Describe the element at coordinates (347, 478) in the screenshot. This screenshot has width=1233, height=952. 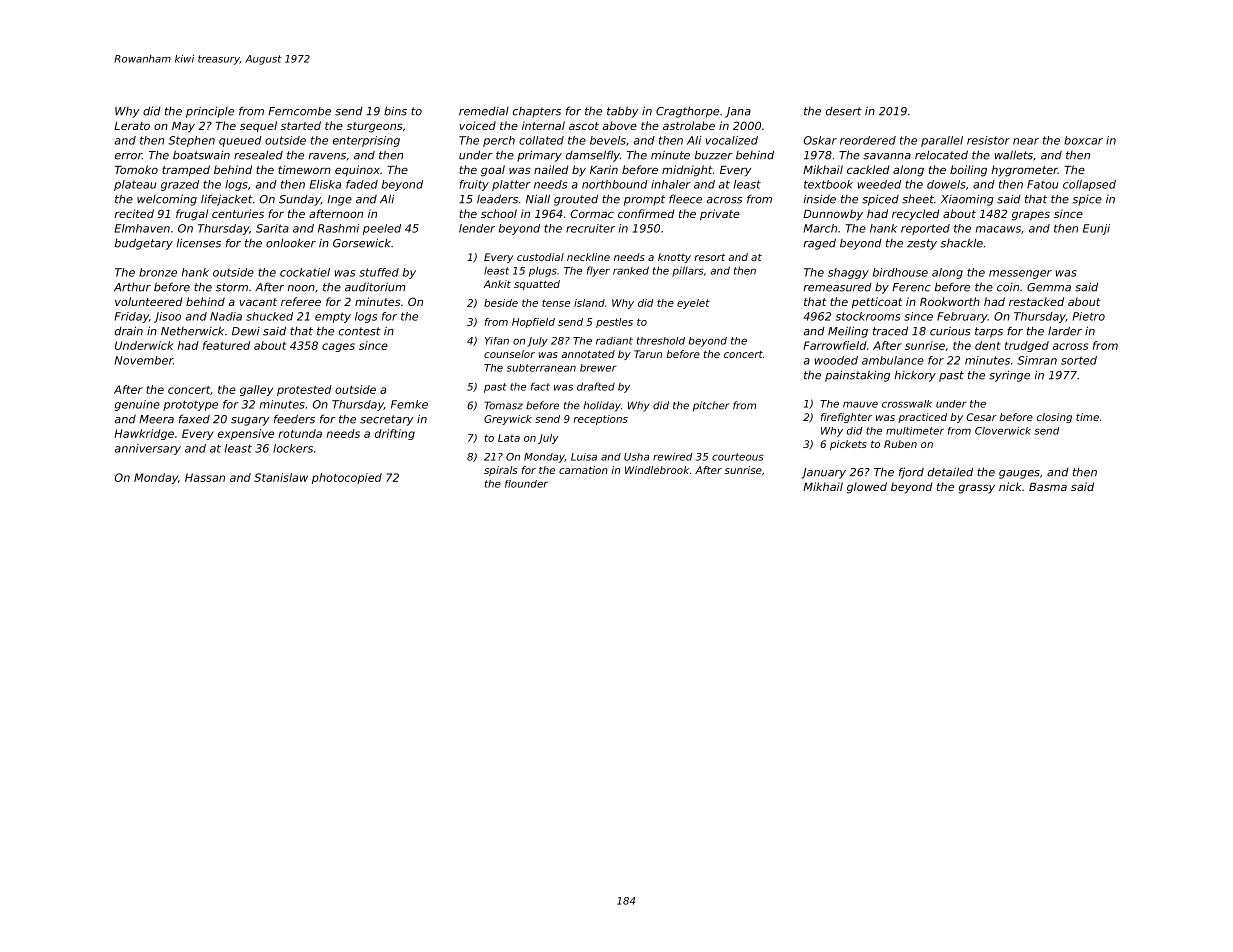
I see `photocopied` at that location.
